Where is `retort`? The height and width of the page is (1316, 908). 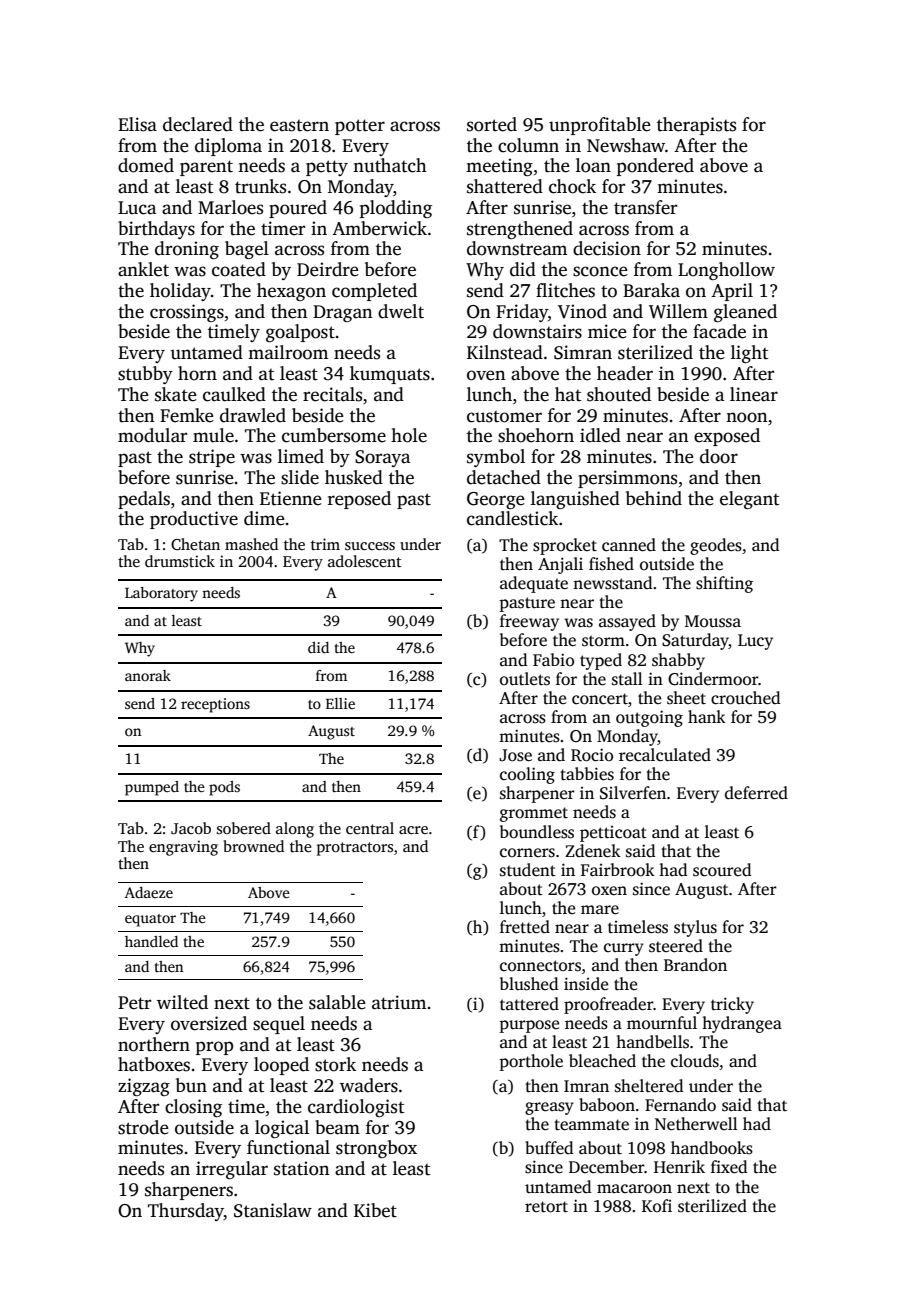 retort is located at coordinates (546, 1207).
